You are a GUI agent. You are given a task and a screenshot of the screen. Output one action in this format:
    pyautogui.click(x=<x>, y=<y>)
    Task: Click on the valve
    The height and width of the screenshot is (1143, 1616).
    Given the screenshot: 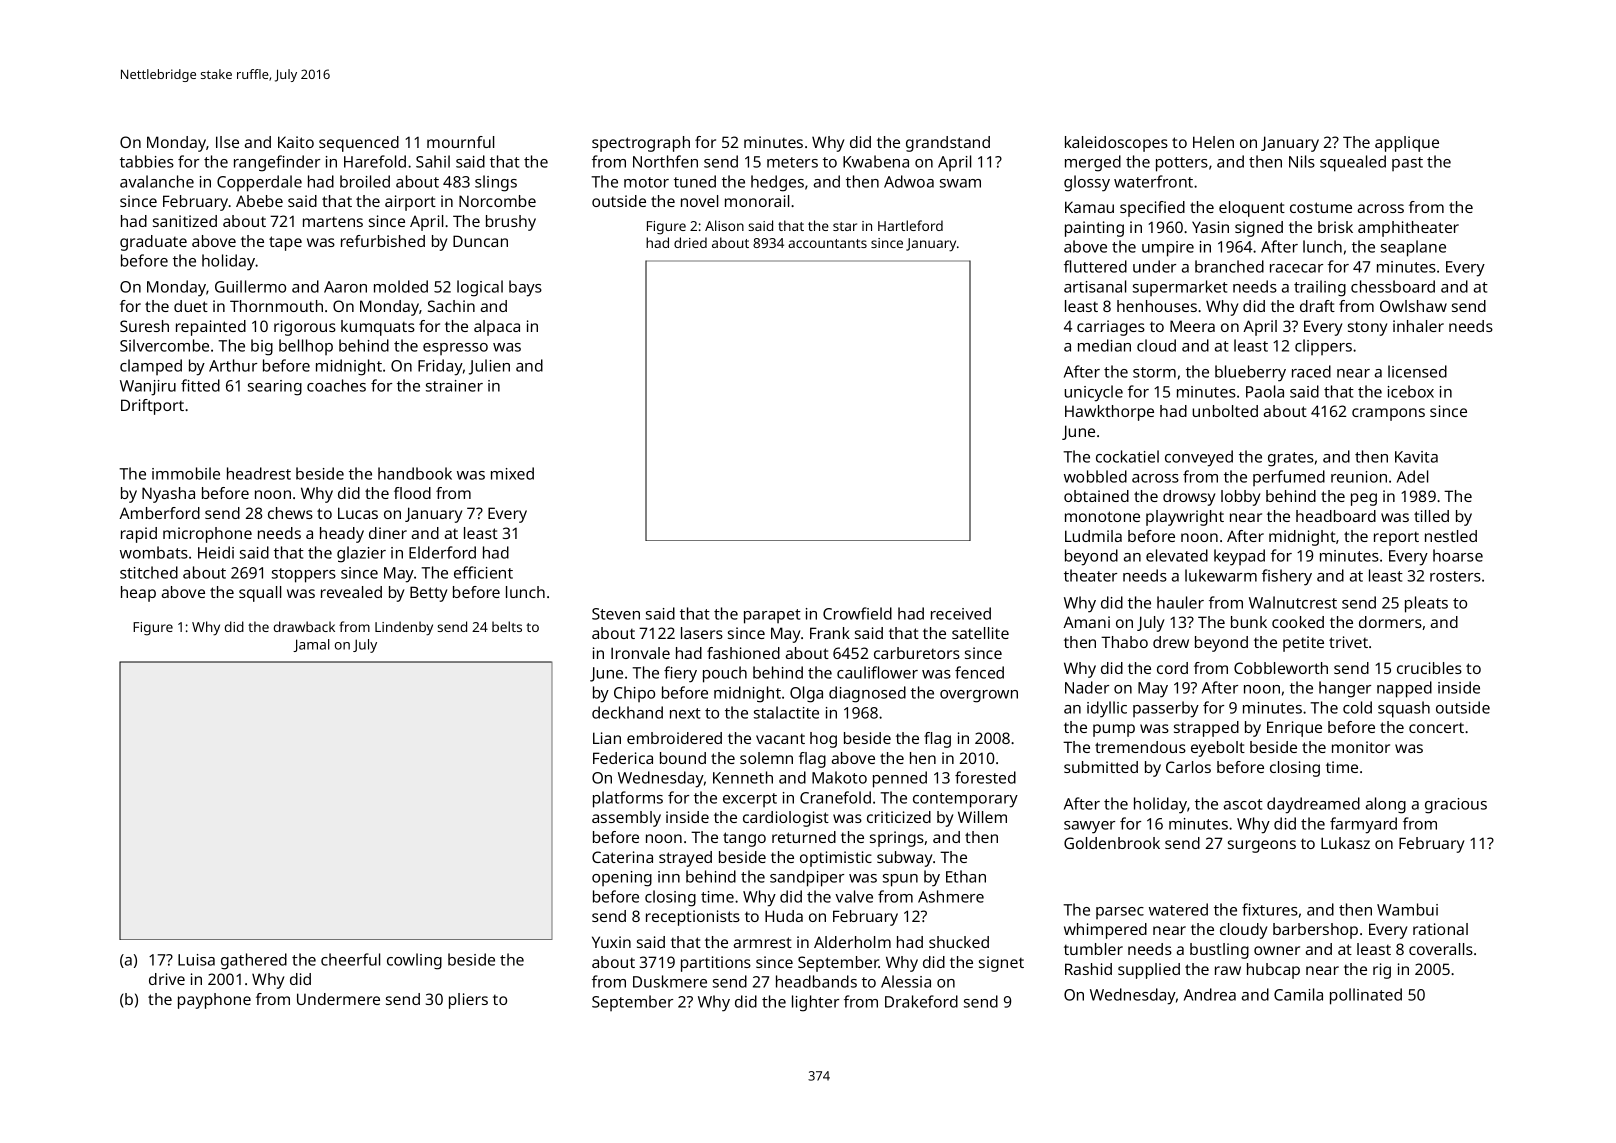 What is the action you would take?
    pyautogui.click(x=854, y=896)
